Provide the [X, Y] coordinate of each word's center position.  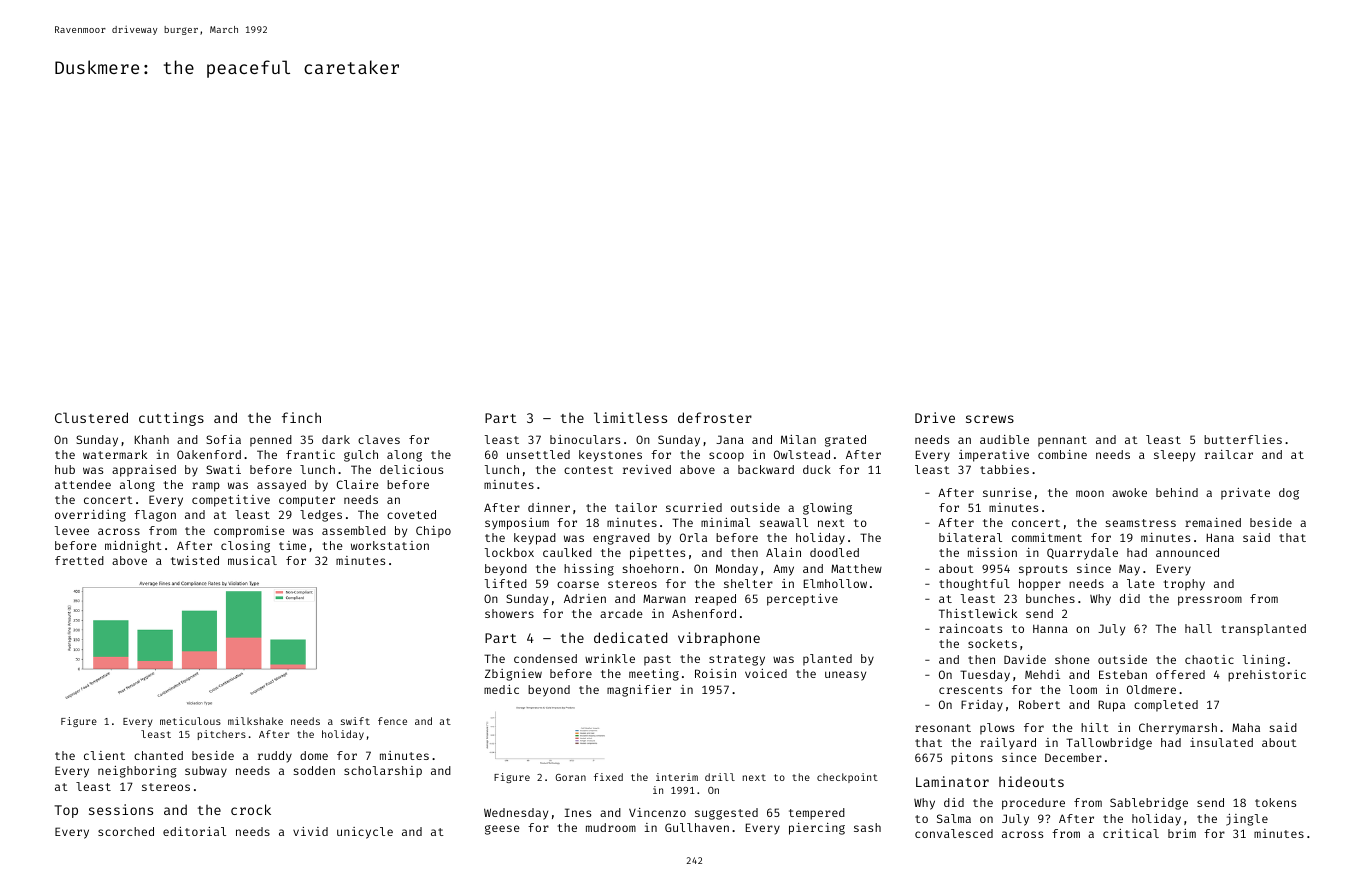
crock [251, 809]
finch [301, 417]
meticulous [190, 721]
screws [990, 419]
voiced [766, 673]
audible [1004, 439]
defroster [715, 417]
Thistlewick [978, 613]
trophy [1184, 585]
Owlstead [802, 454]
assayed [281, 486]
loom [1083, 689]
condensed [545, 658]
